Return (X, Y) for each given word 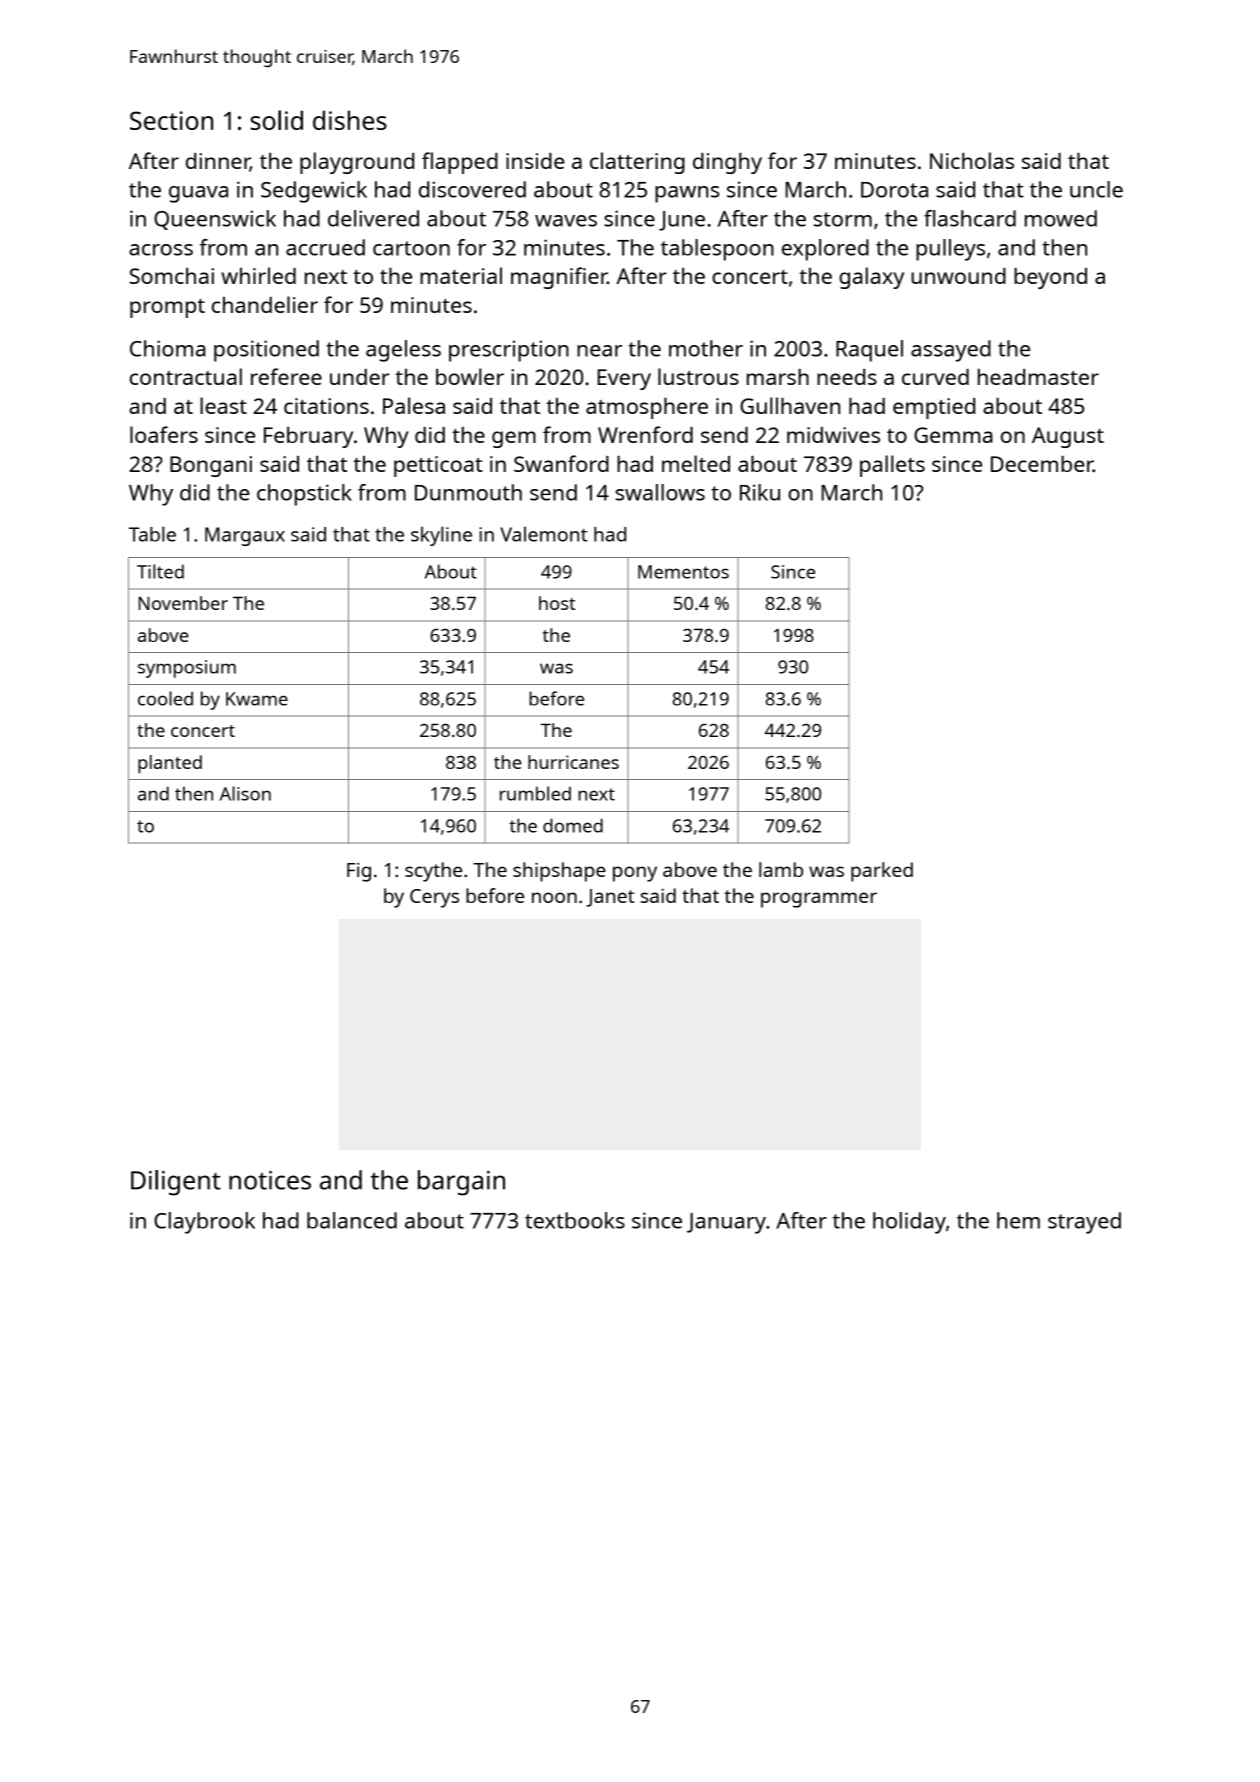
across (161, 250)
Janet (610, 898)
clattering (637, 163)
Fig (359, 872)
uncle (1096, 189)
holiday (909, 1223)
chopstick (304, 495)
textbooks (575, 1220)
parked (882, 872)
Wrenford (645, 434)
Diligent (176, 1183)
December (1042, 464)
